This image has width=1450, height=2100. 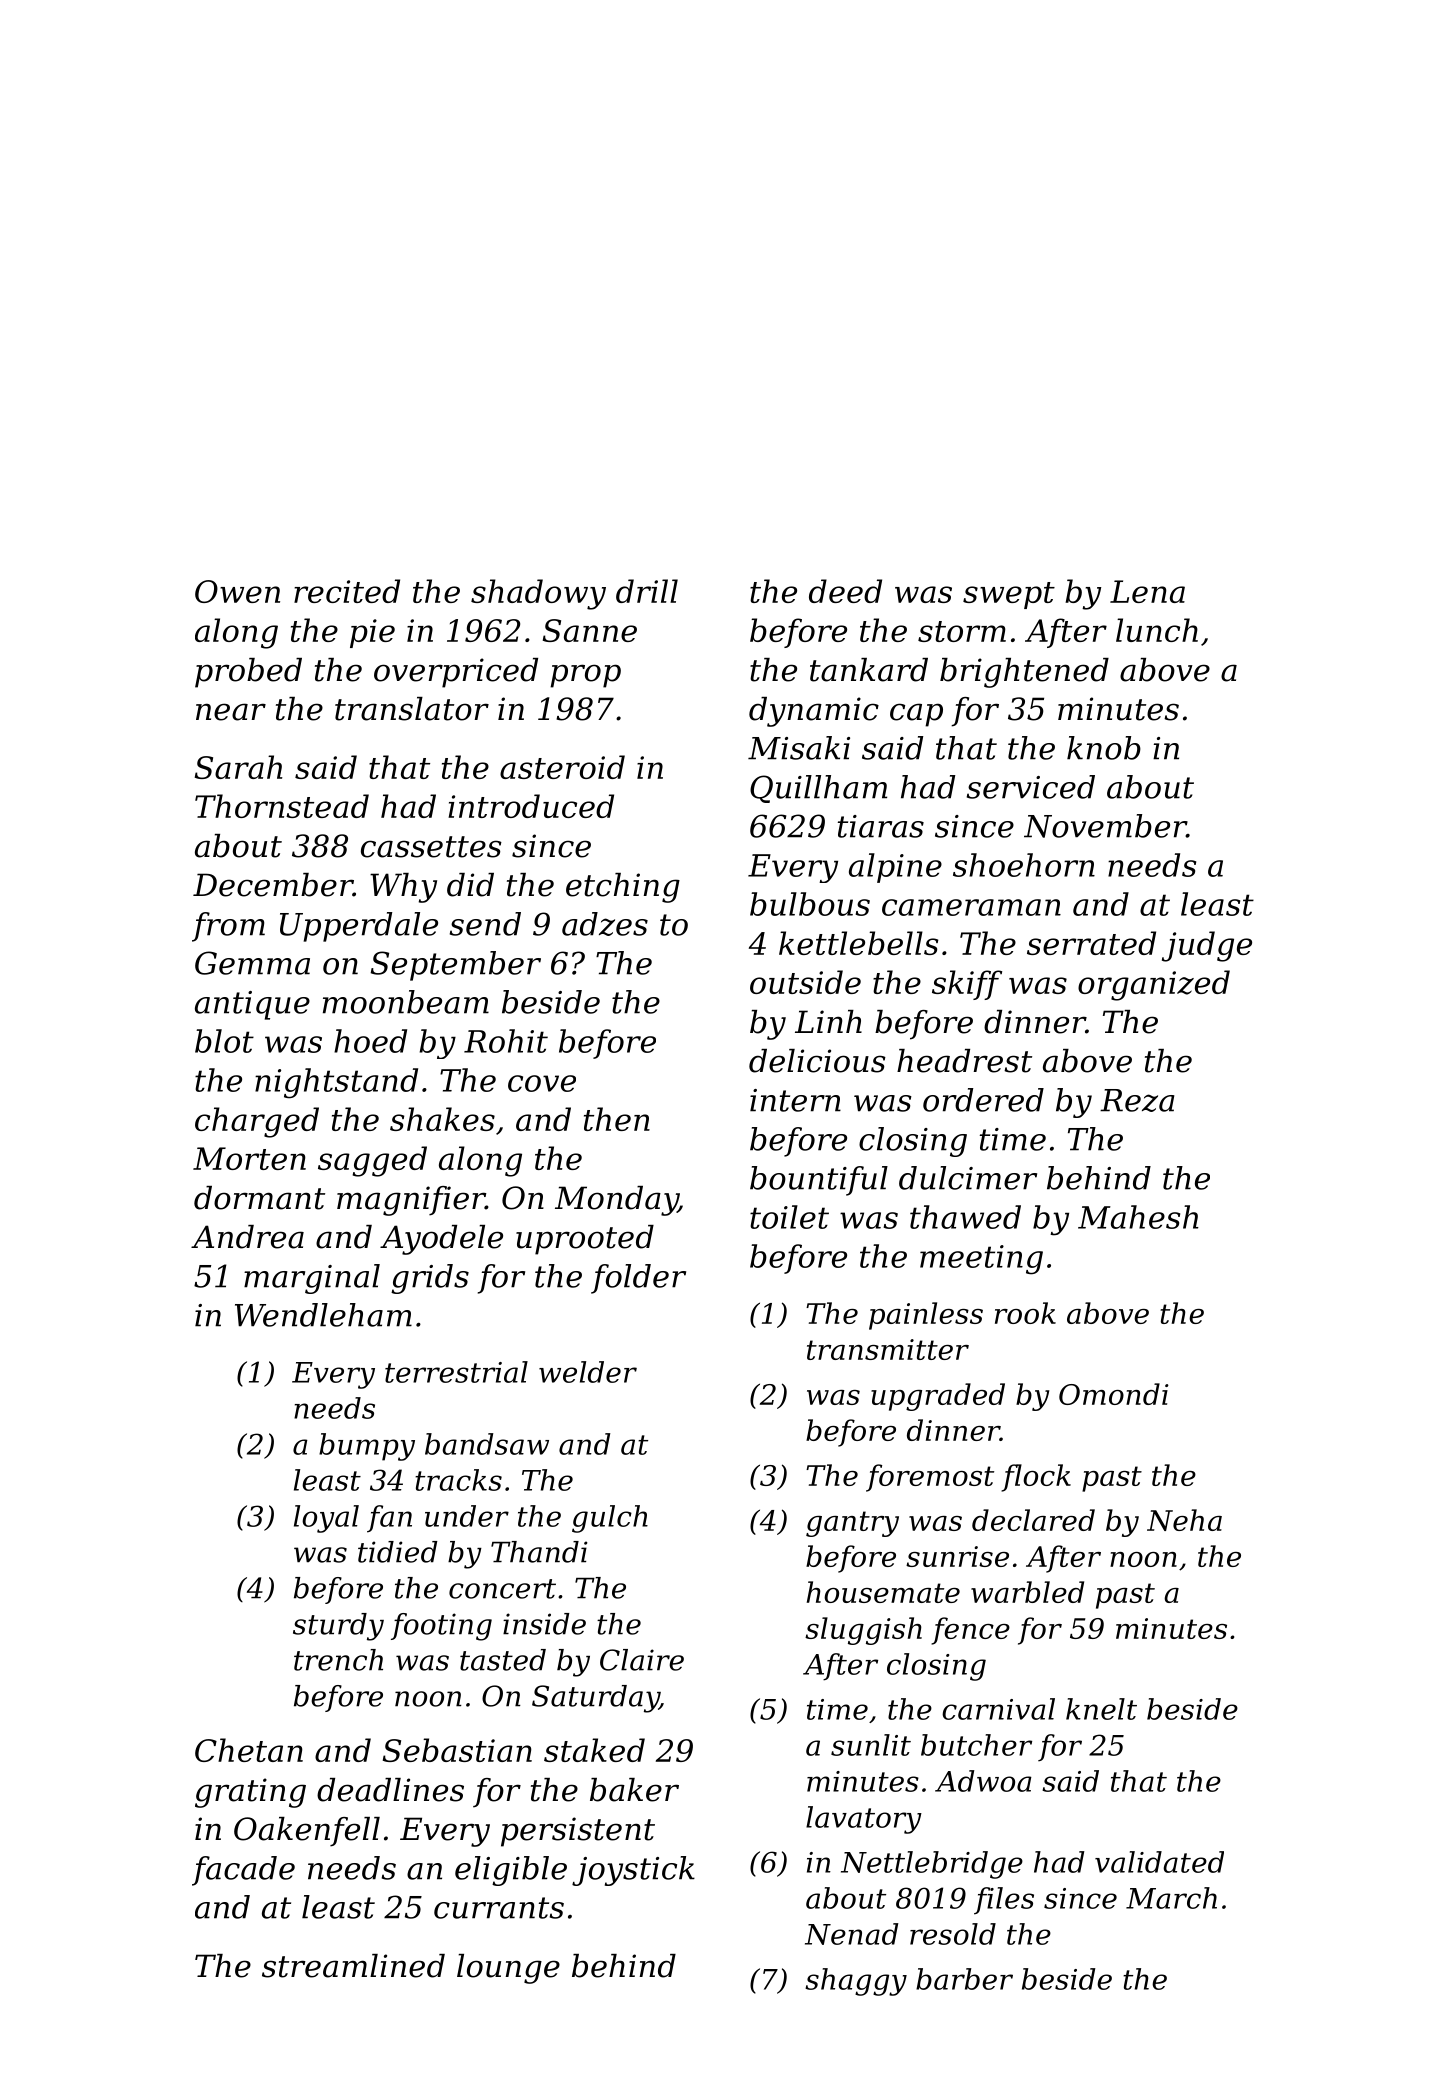 I want to click on Chetan, so click(x=249, y=1750).
